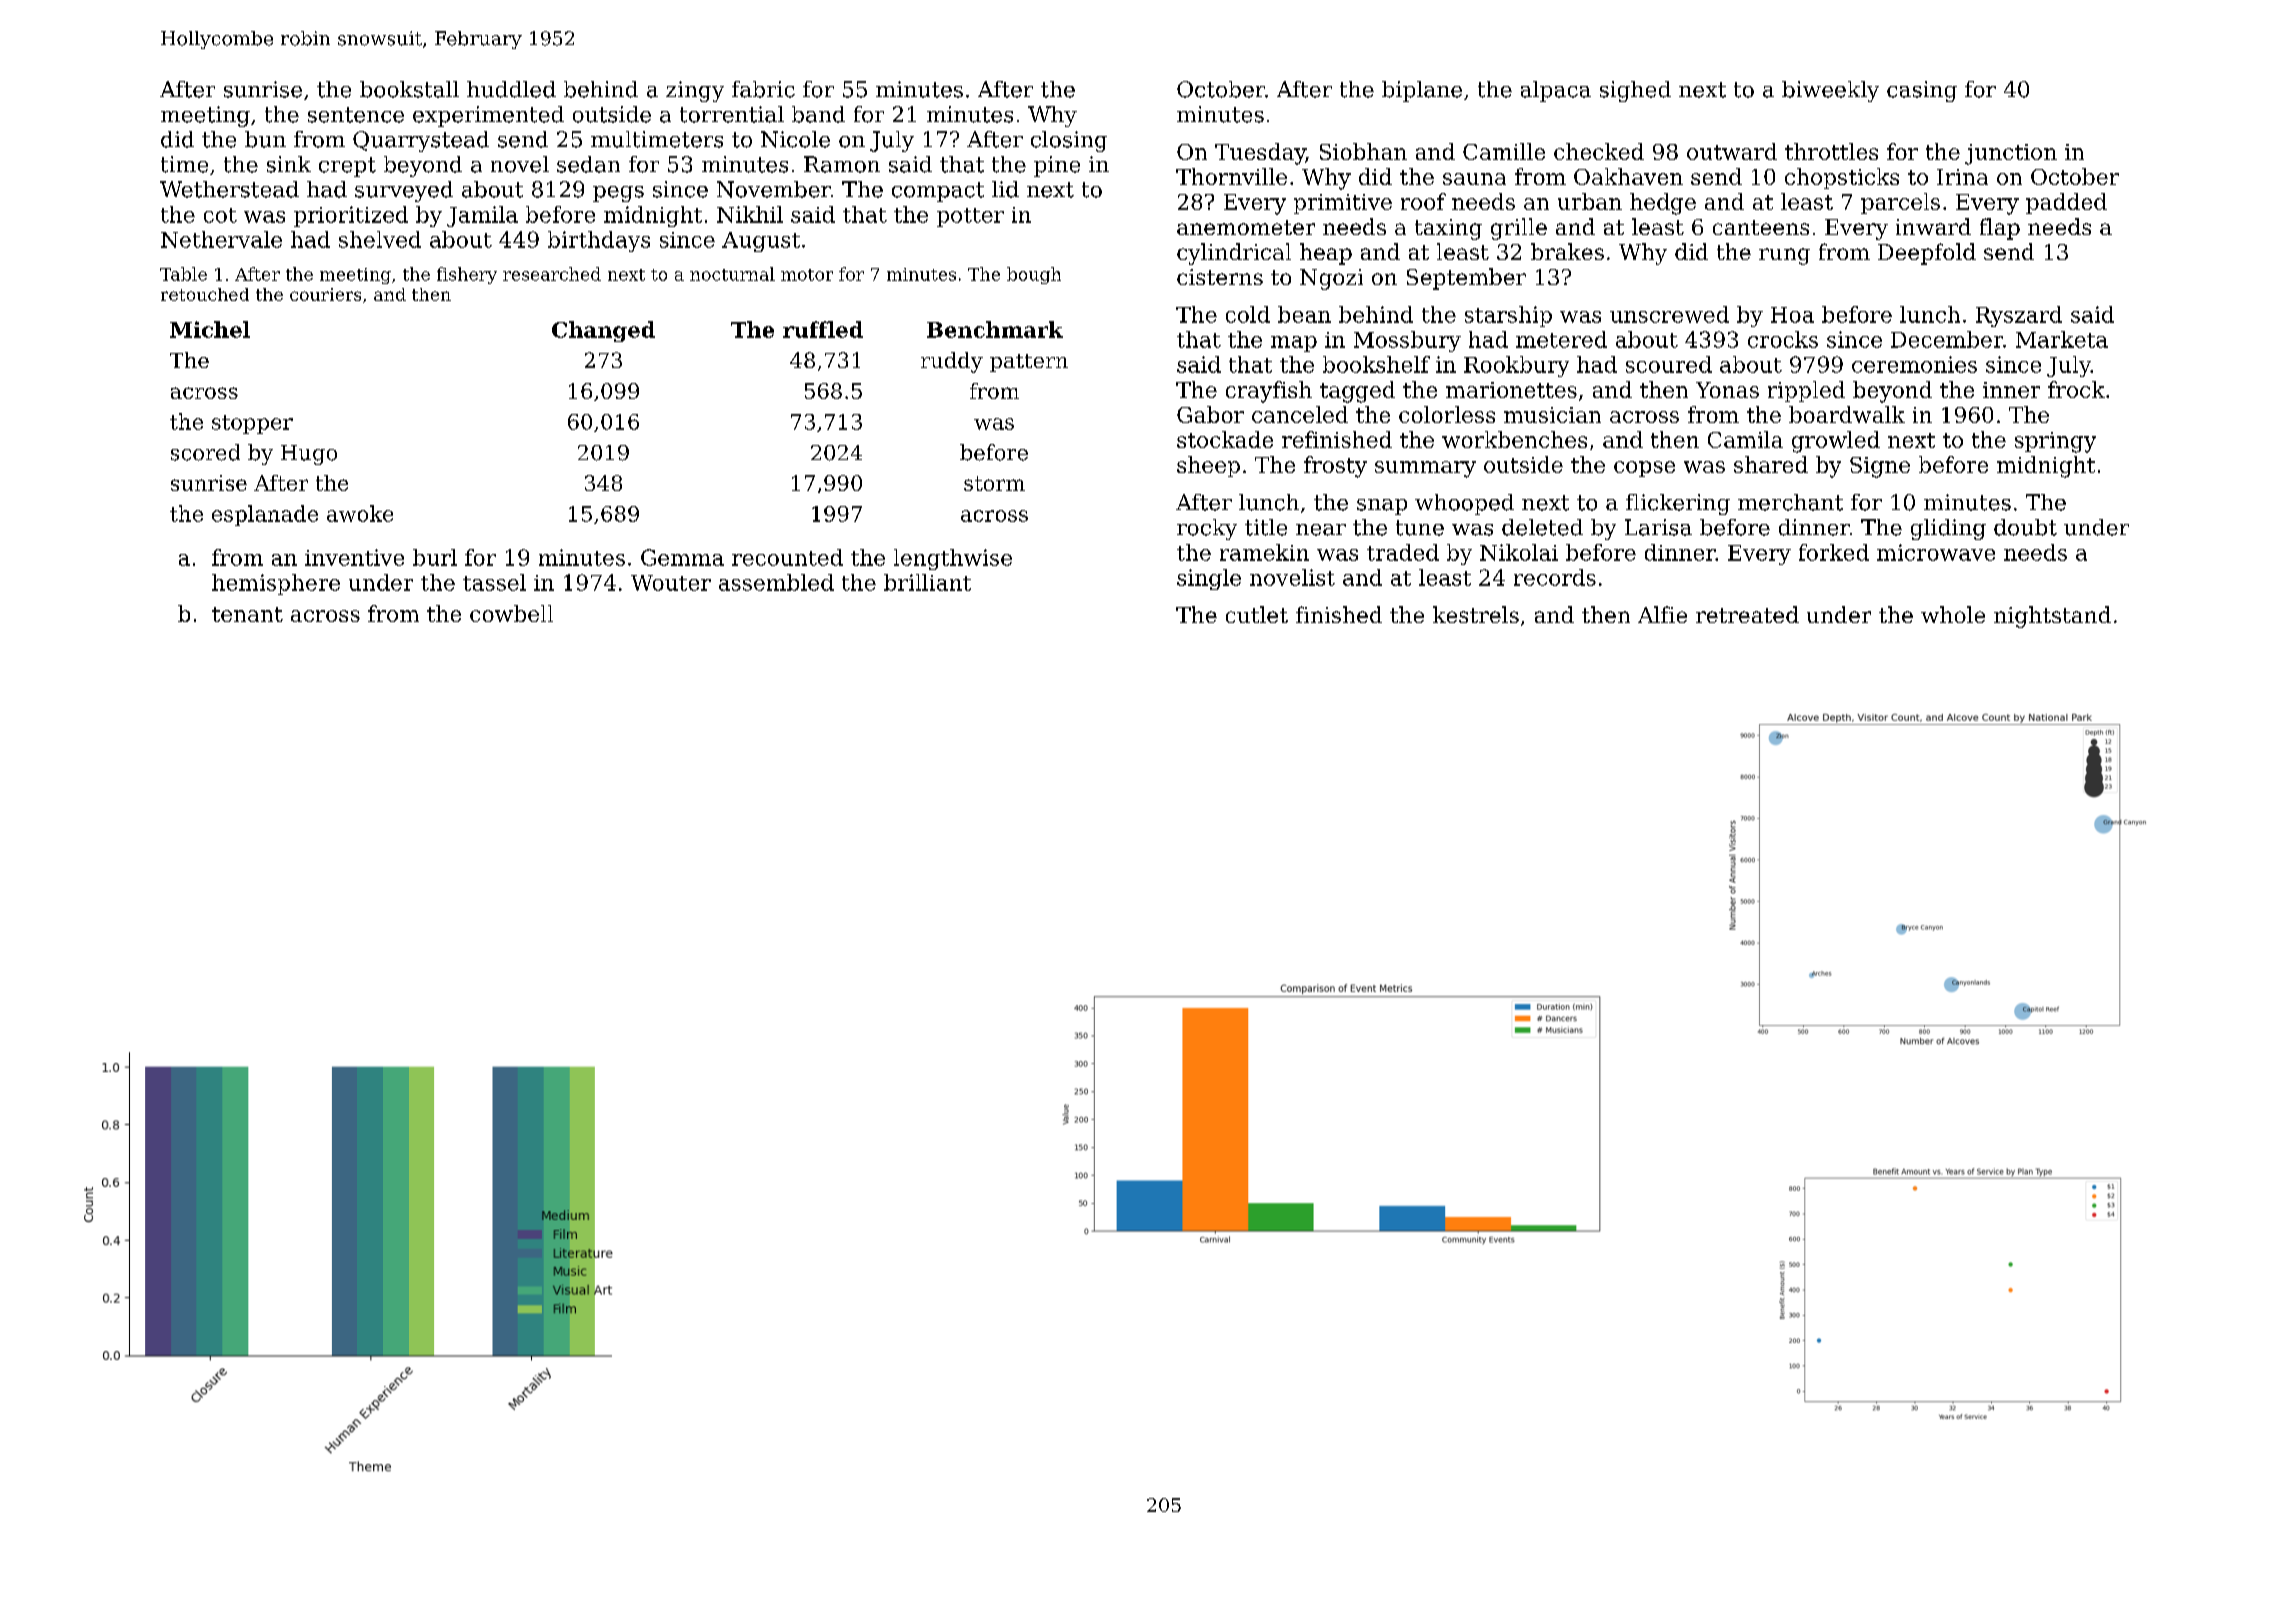 This page has height=1620, width=2292. I want to click on bean, so click(1304, 314).
